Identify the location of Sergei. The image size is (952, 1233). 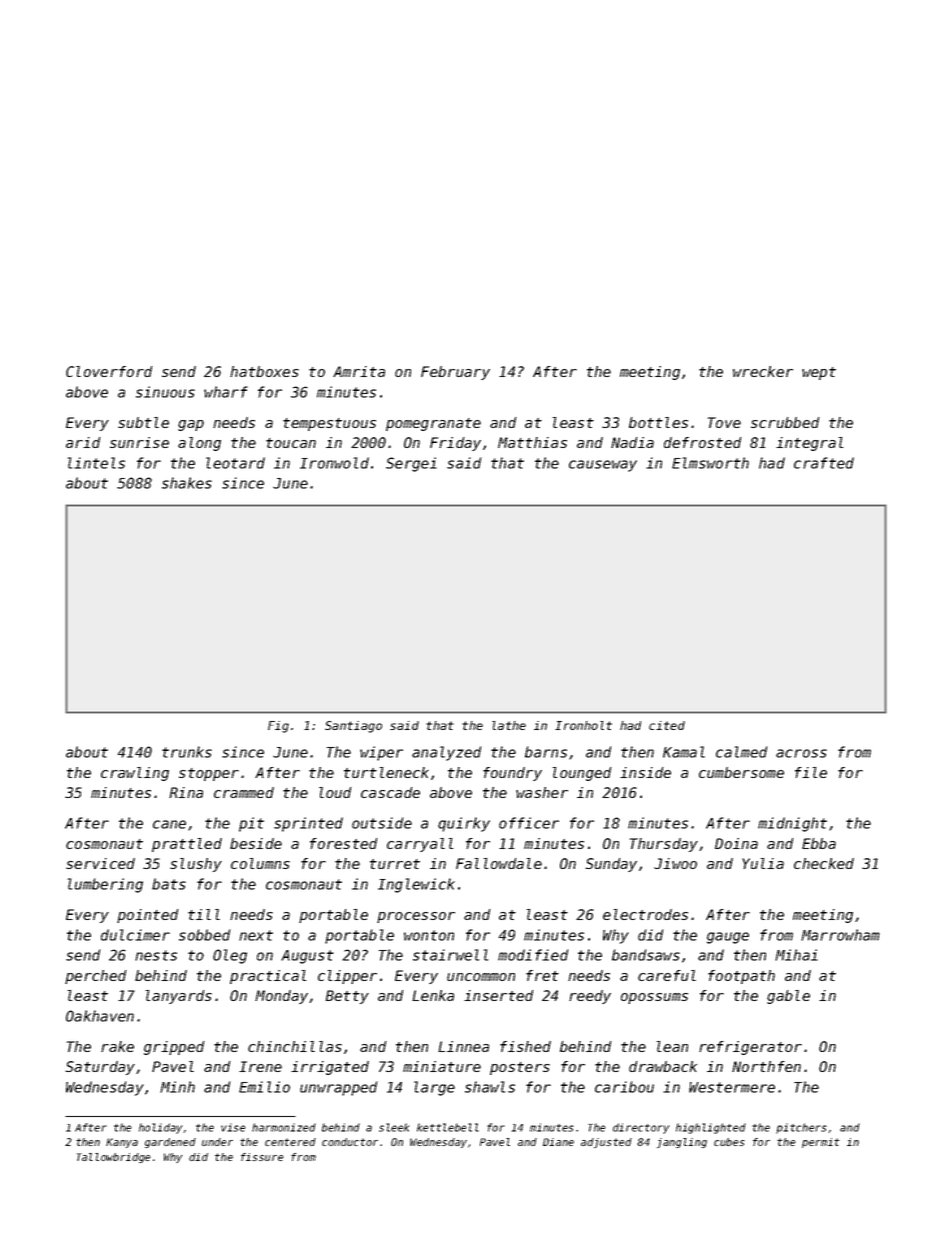
(411, 464).
